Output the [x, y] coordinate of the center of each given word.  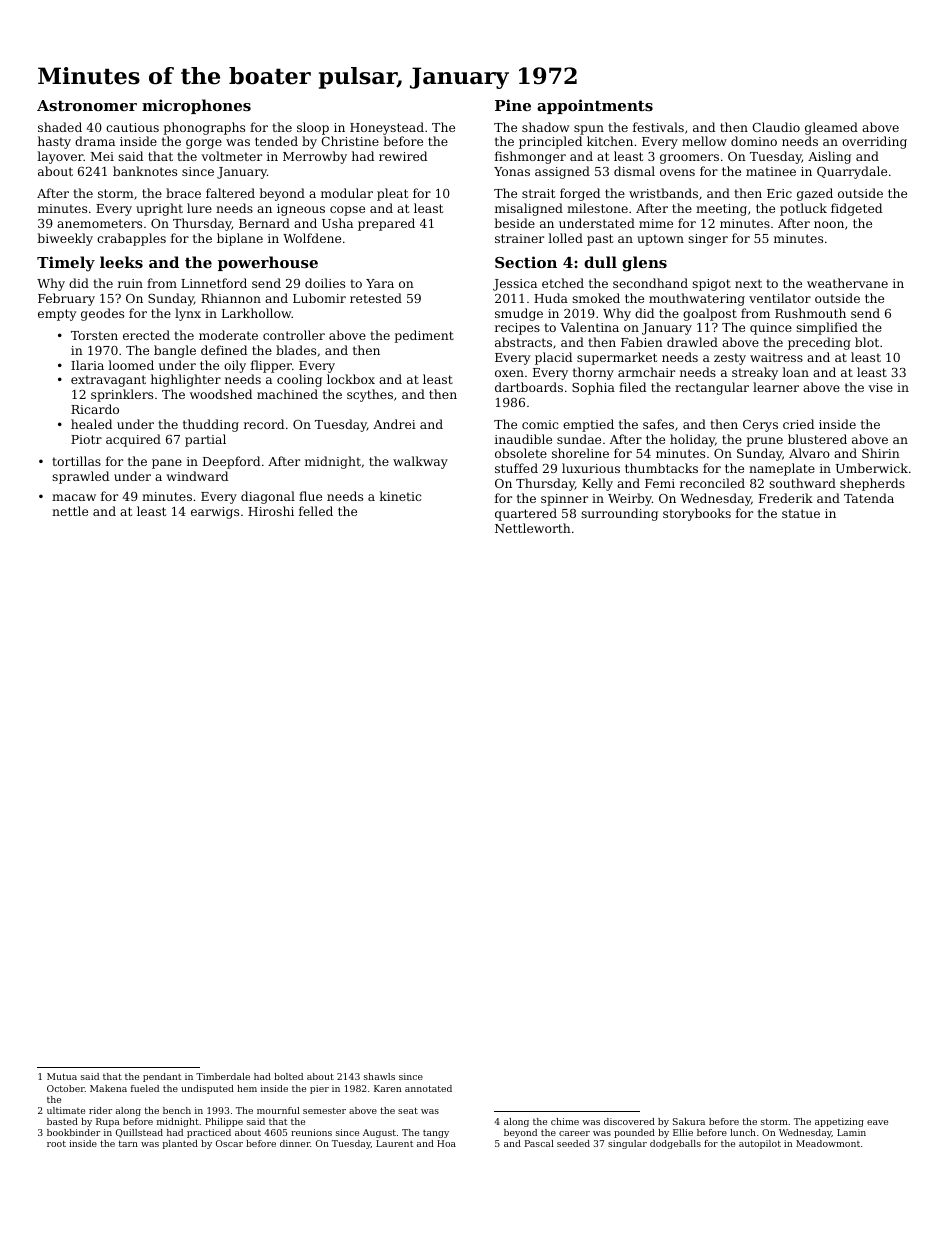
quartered [526, 514]
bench [177, 1110]
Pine [513, 105]
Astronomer [87, 105]
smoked [596, 298]
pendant [162, 1077]
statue [801, 513]
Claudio [776, 127]
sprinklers [122, 395]
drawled [692, 342]
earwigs [215, 513]
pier [319, 1089]
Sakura [689, 1121]
